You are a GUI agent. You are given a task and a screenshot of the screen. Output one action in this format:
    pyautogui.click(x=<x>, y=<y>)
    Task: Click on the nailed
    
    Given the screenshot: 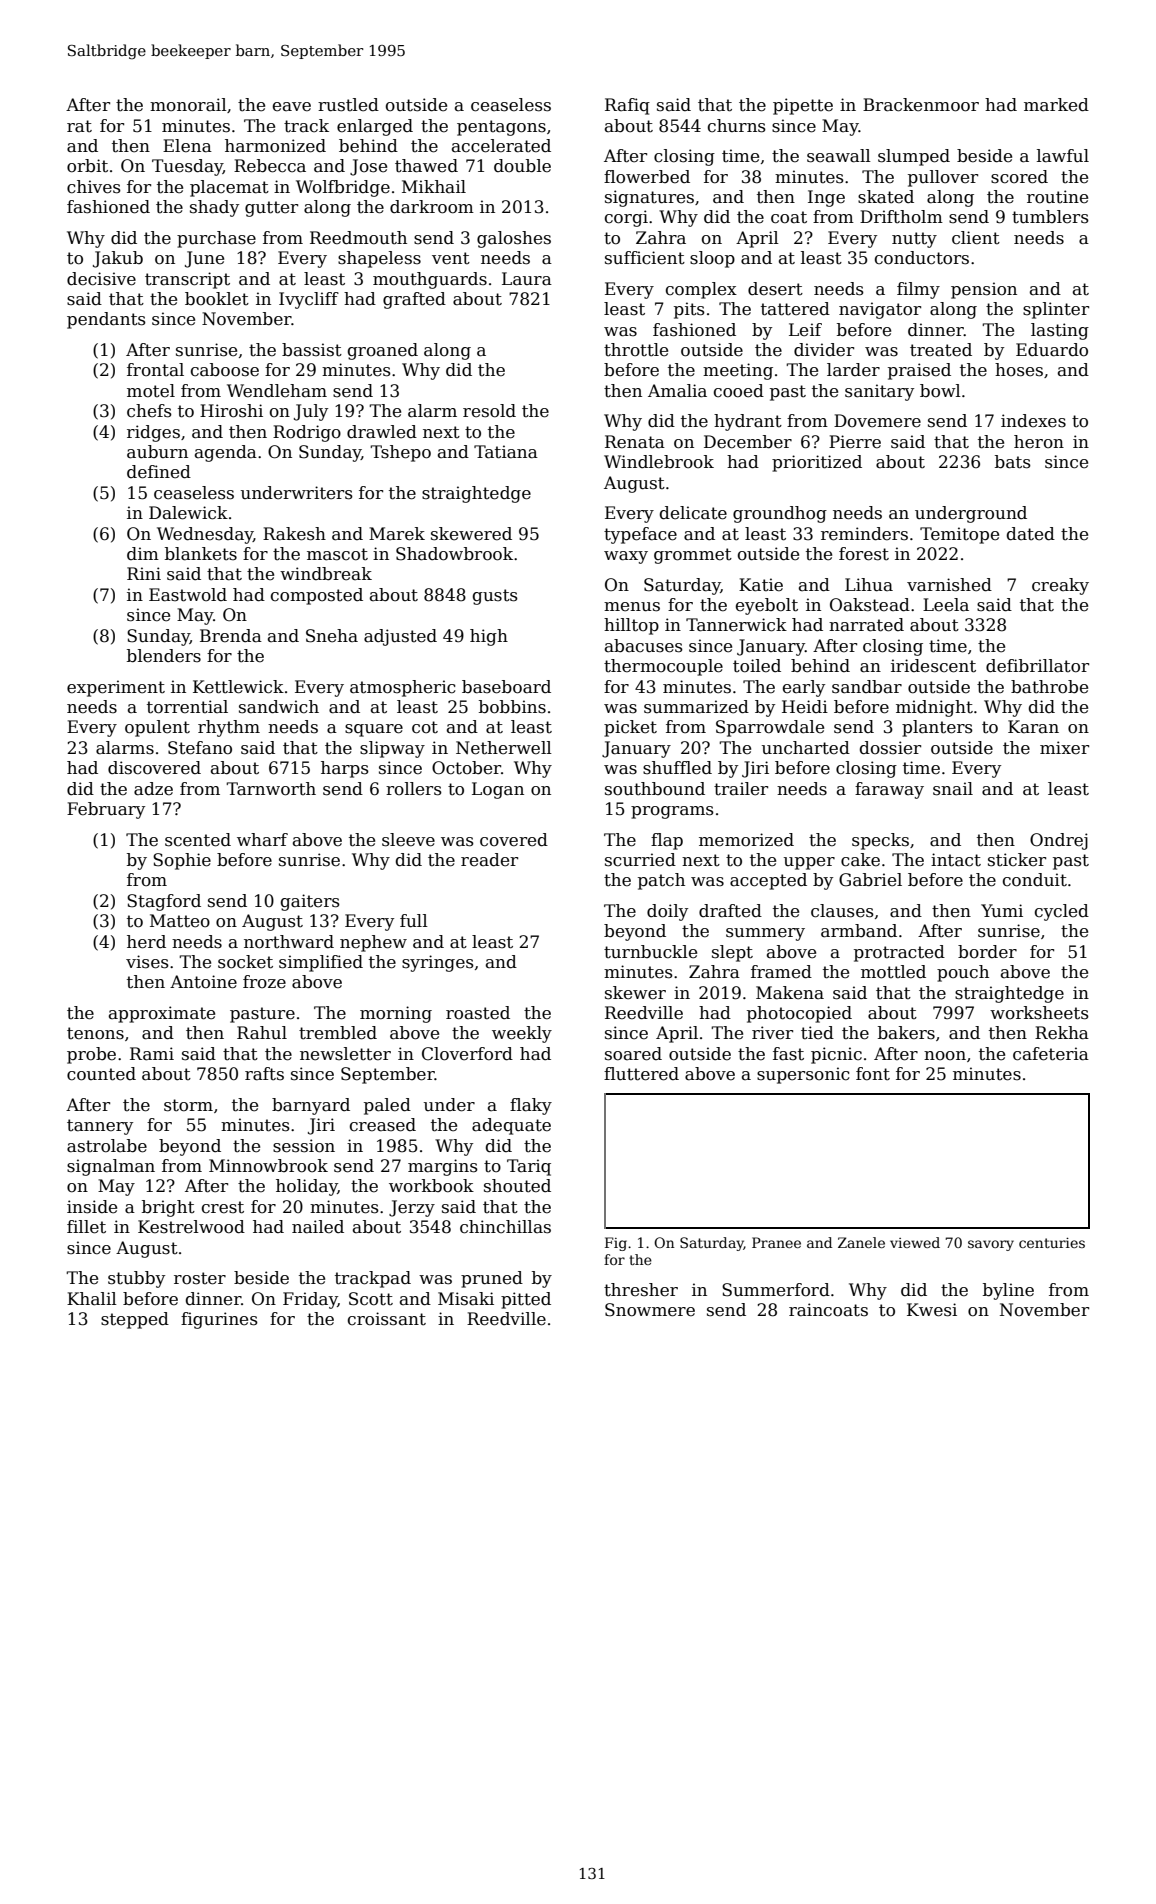 What is the action you would take?
    pyautogui.click(x=318, y=1227)
